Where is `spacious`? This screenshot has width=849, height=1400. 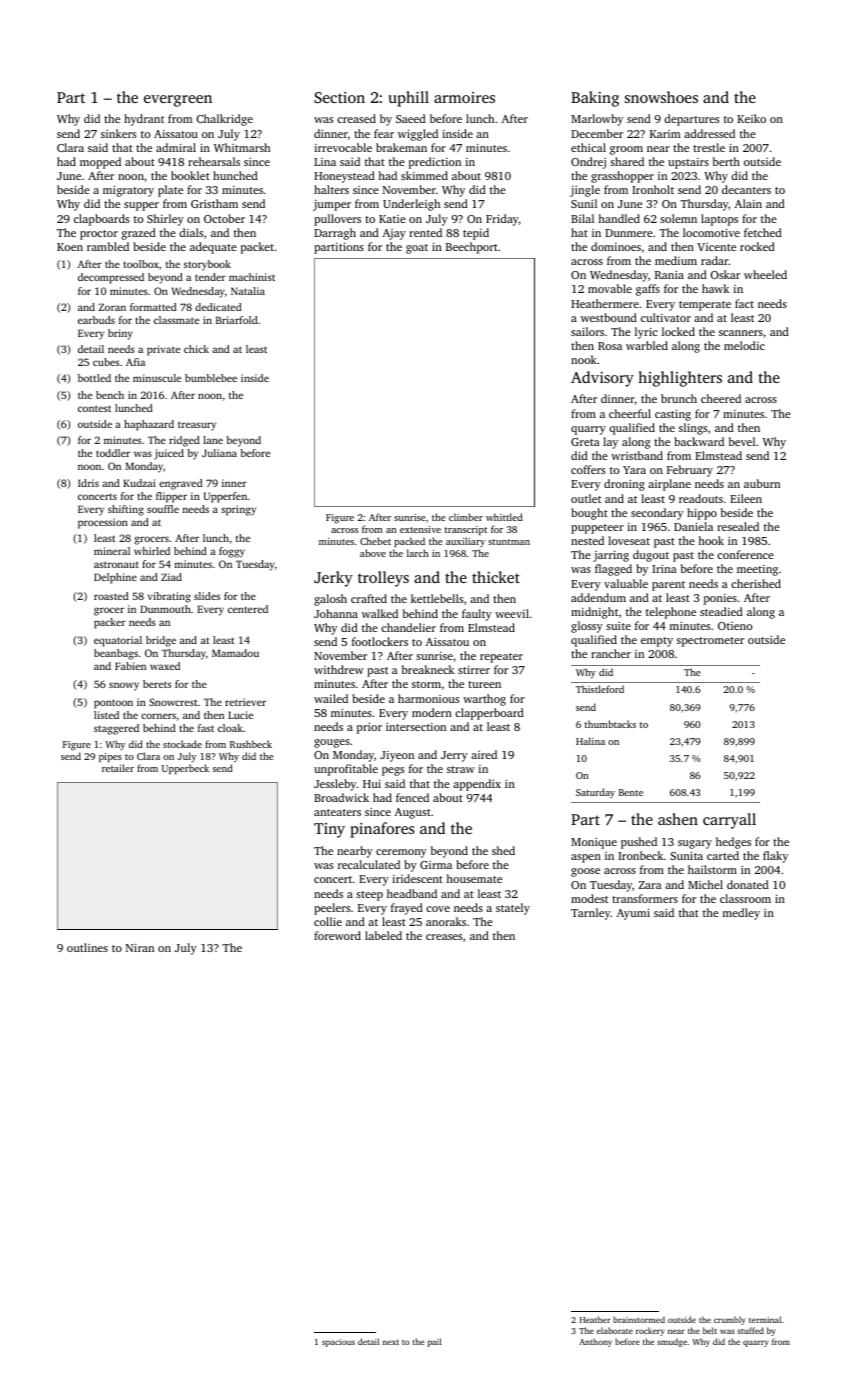
spacious is located at coordinates (338, 1343).
